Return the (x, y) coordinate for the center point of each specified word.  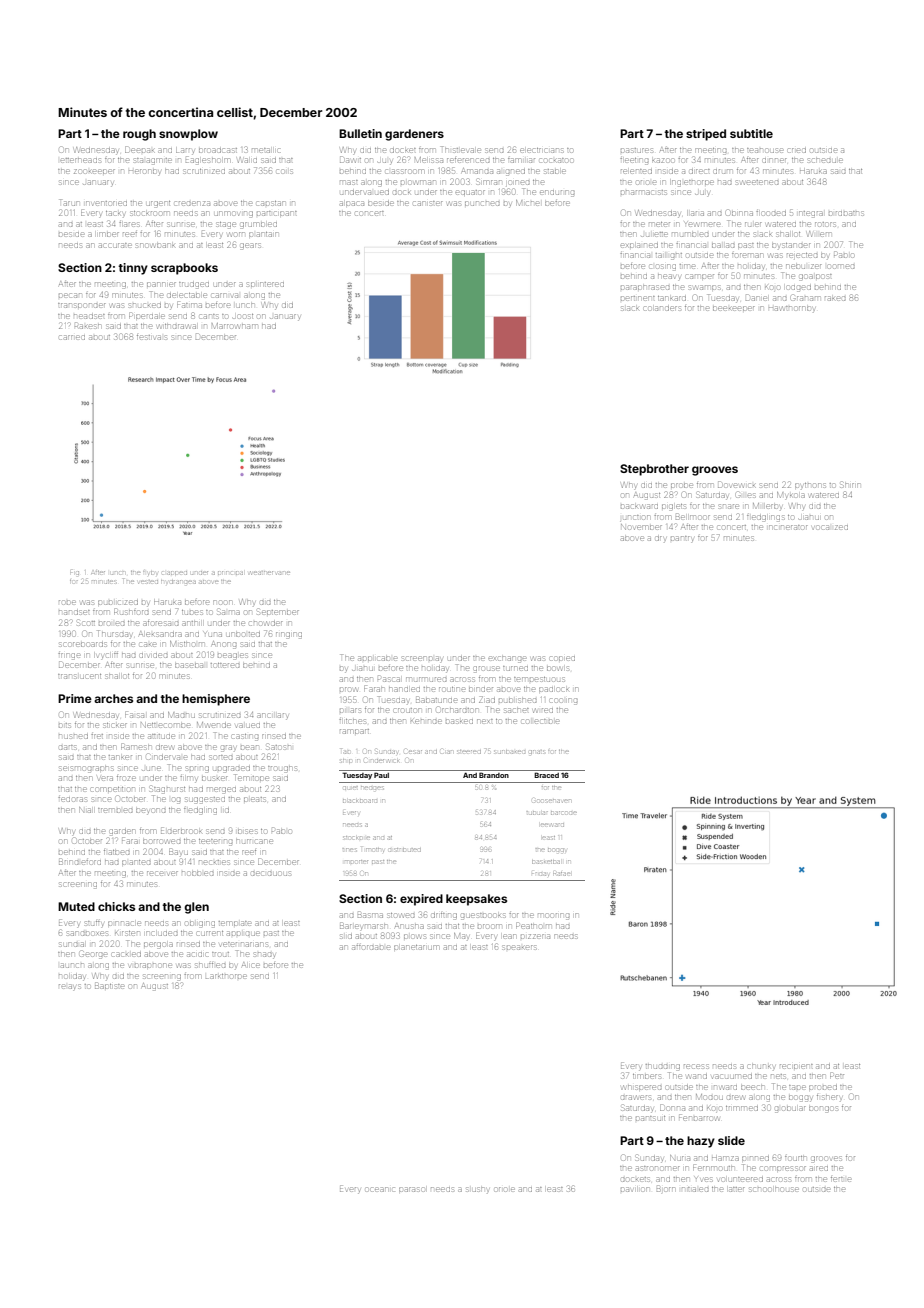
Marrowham (235, 326)
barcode (564, 813)
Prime (75, 698)
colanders (662, 308)
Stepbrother (654, 470)
